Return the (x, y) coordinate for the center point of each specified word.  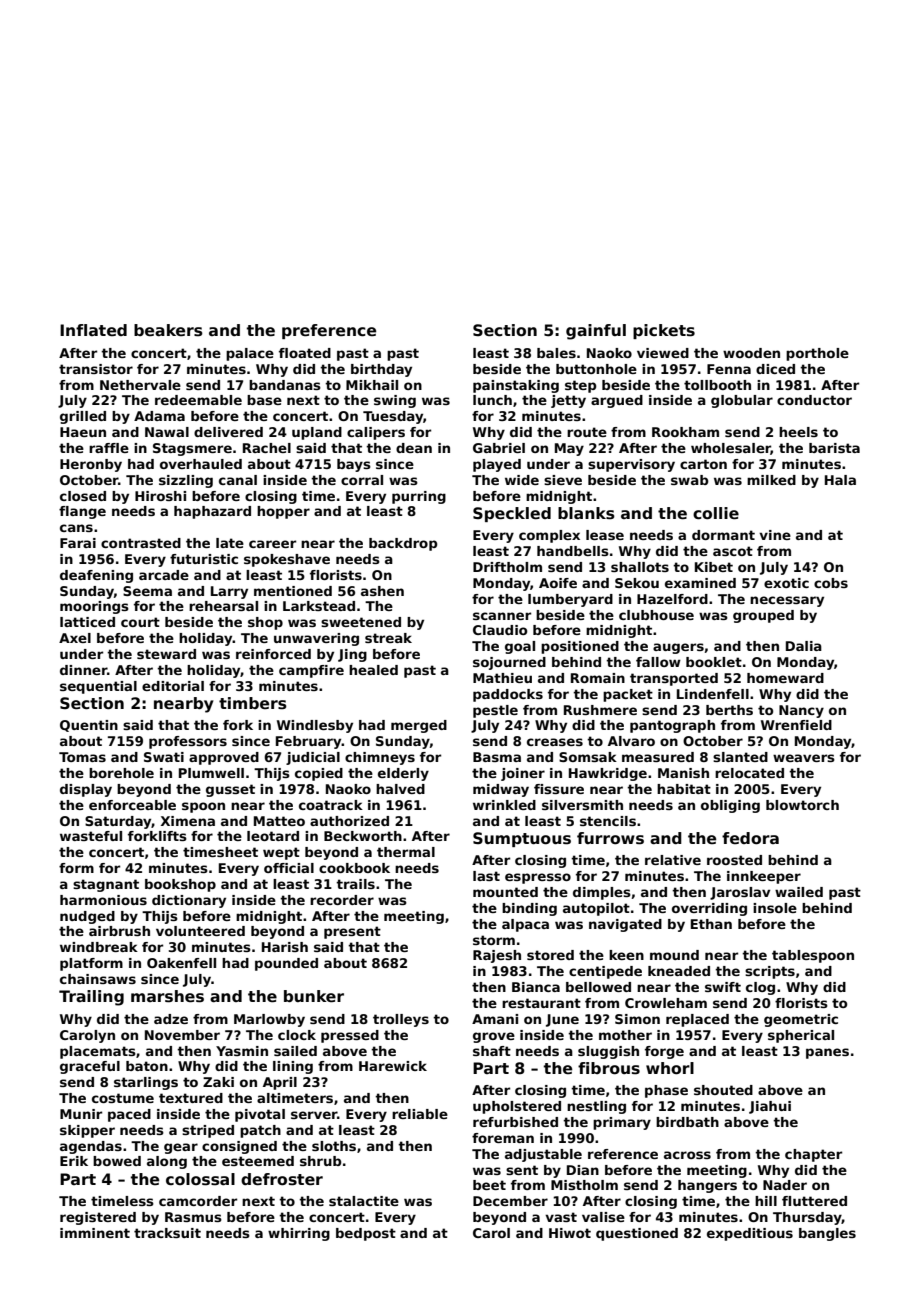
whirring (299, 1234)
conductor (814, 400)
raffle (109, 448)
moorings (94, 607)
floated (305, 353)
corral (362, 480)
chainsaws (98, 979)
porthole (817, 354)
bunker (314, 996)
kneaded (679, 971)
